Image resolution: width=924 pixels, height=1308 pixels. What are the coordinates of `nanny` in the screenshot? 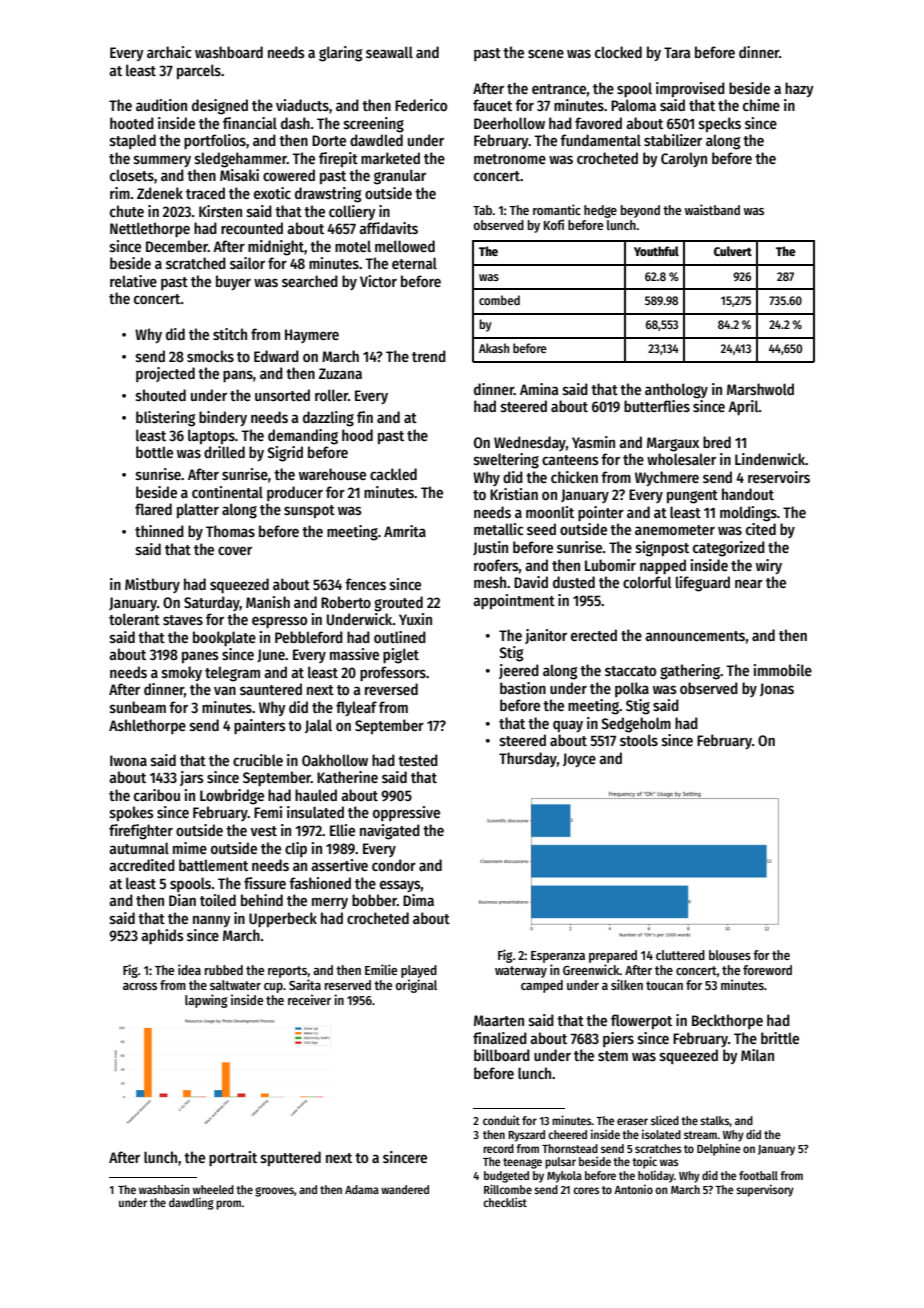 It's located at (212, 921).
